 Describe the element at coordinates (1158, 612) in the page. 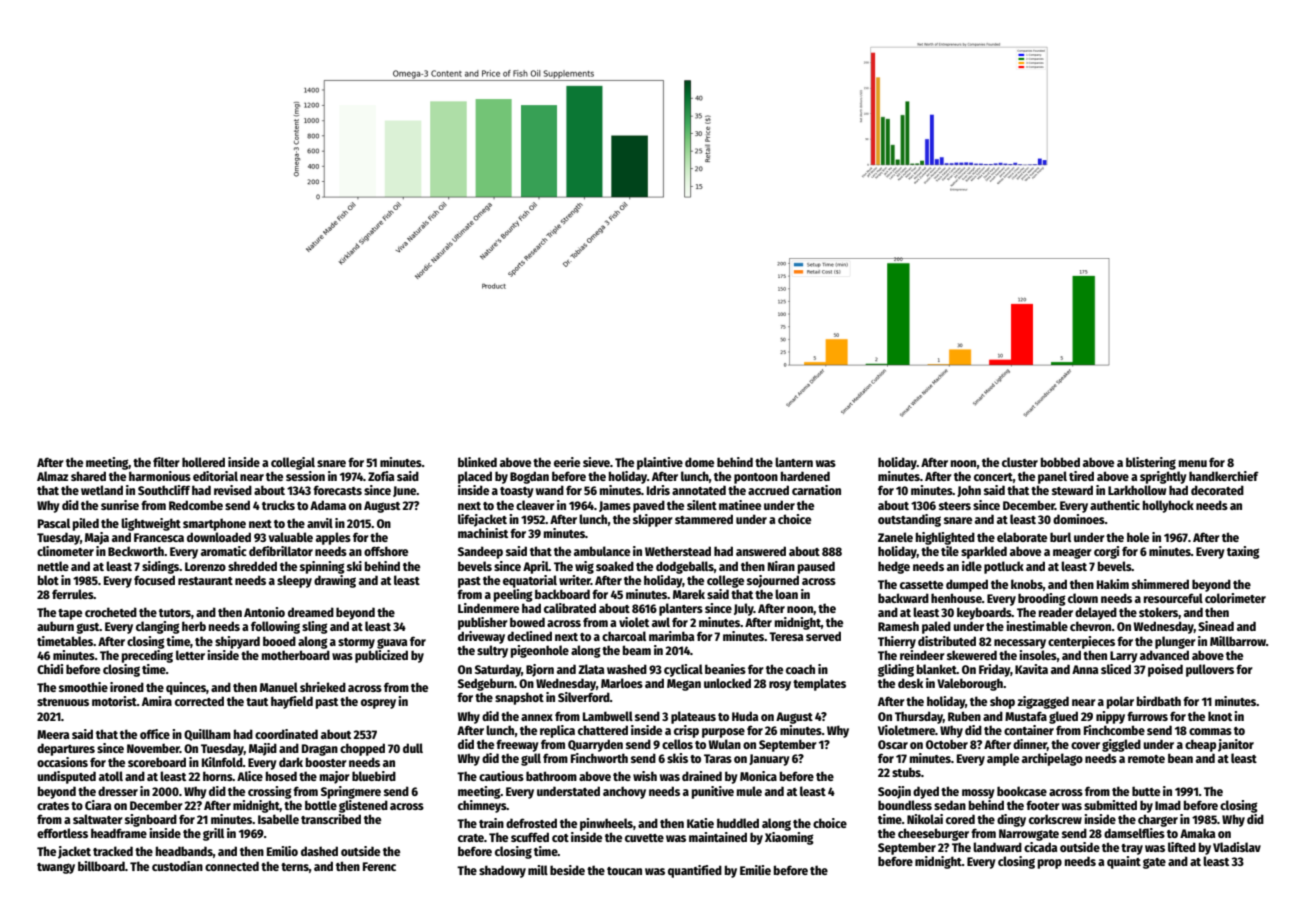

I see `stokers` at that location.
